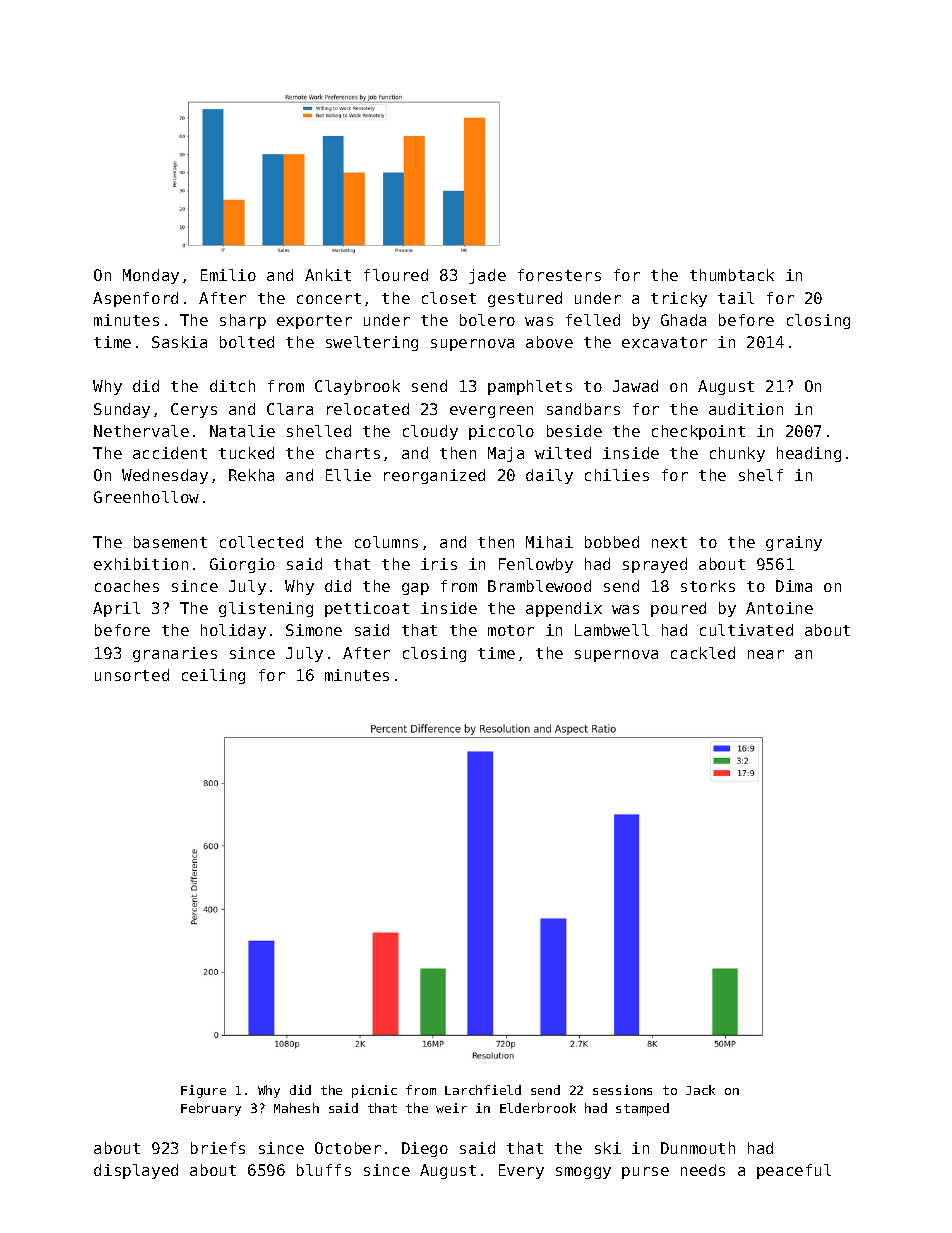 The height and width of the screenshot is (1233, 952). Describe the element at coordinates (766, 654) in the screenshot. I see `near` at that location.
